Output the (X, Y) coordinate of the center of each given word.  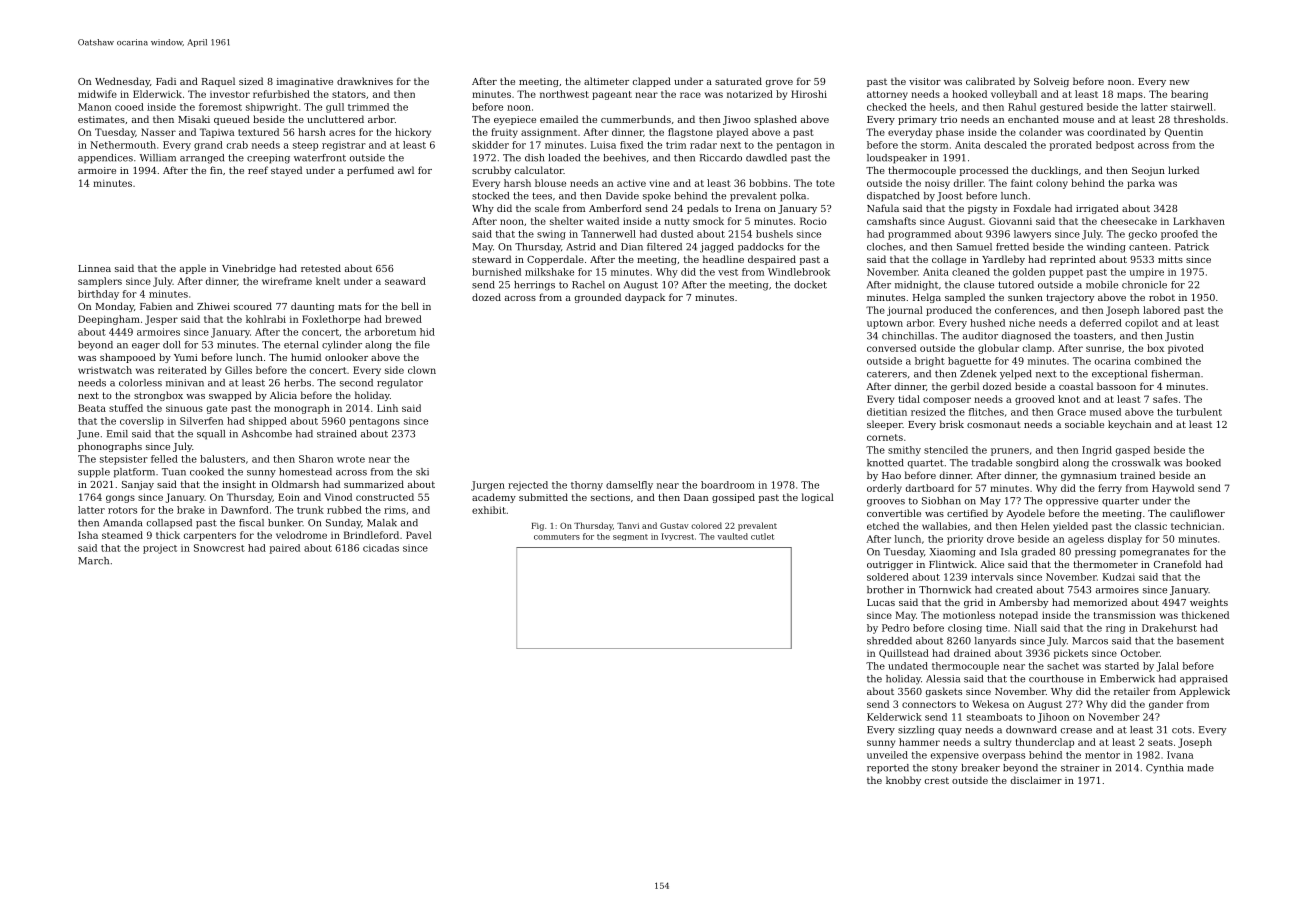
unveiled (887, 755)
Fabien (156, 306)
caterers (887, 374)
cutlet (762, 536)
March (93, 561)
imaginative (305, 82)
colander (1040, 132)
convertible (894, 513)
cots (1182, 730)
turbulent (1199, 412)
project (160, 549)
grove (779, 83)
